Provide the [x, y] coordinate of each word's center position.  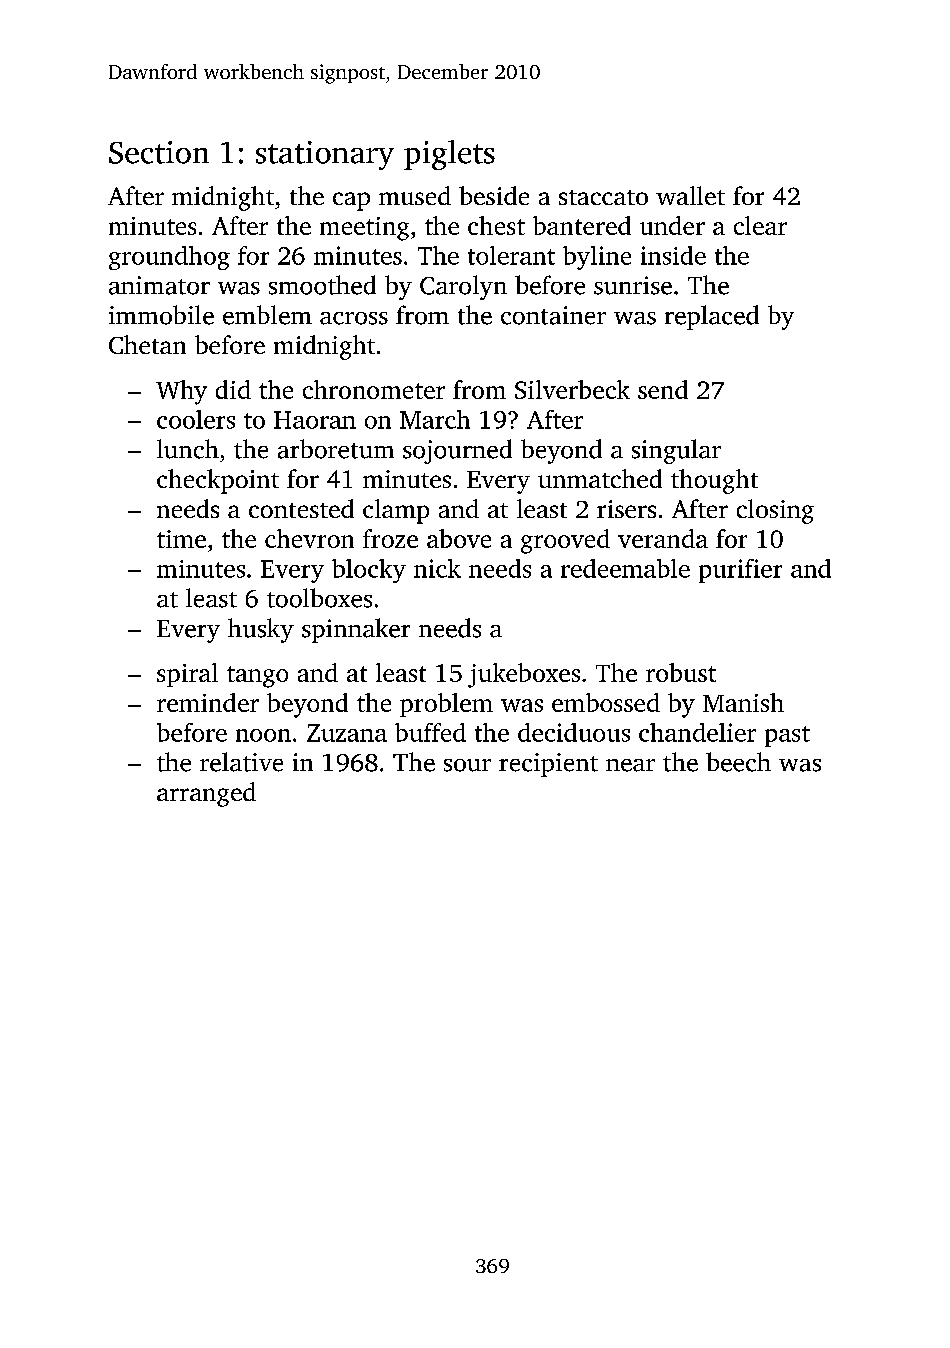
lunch [188, 449]
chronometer [374, 389]
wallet [690, 195]
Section [159, 152]
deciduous [574, 732]
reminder [208, 702]
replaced [712, 317]
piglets [449, 155]
